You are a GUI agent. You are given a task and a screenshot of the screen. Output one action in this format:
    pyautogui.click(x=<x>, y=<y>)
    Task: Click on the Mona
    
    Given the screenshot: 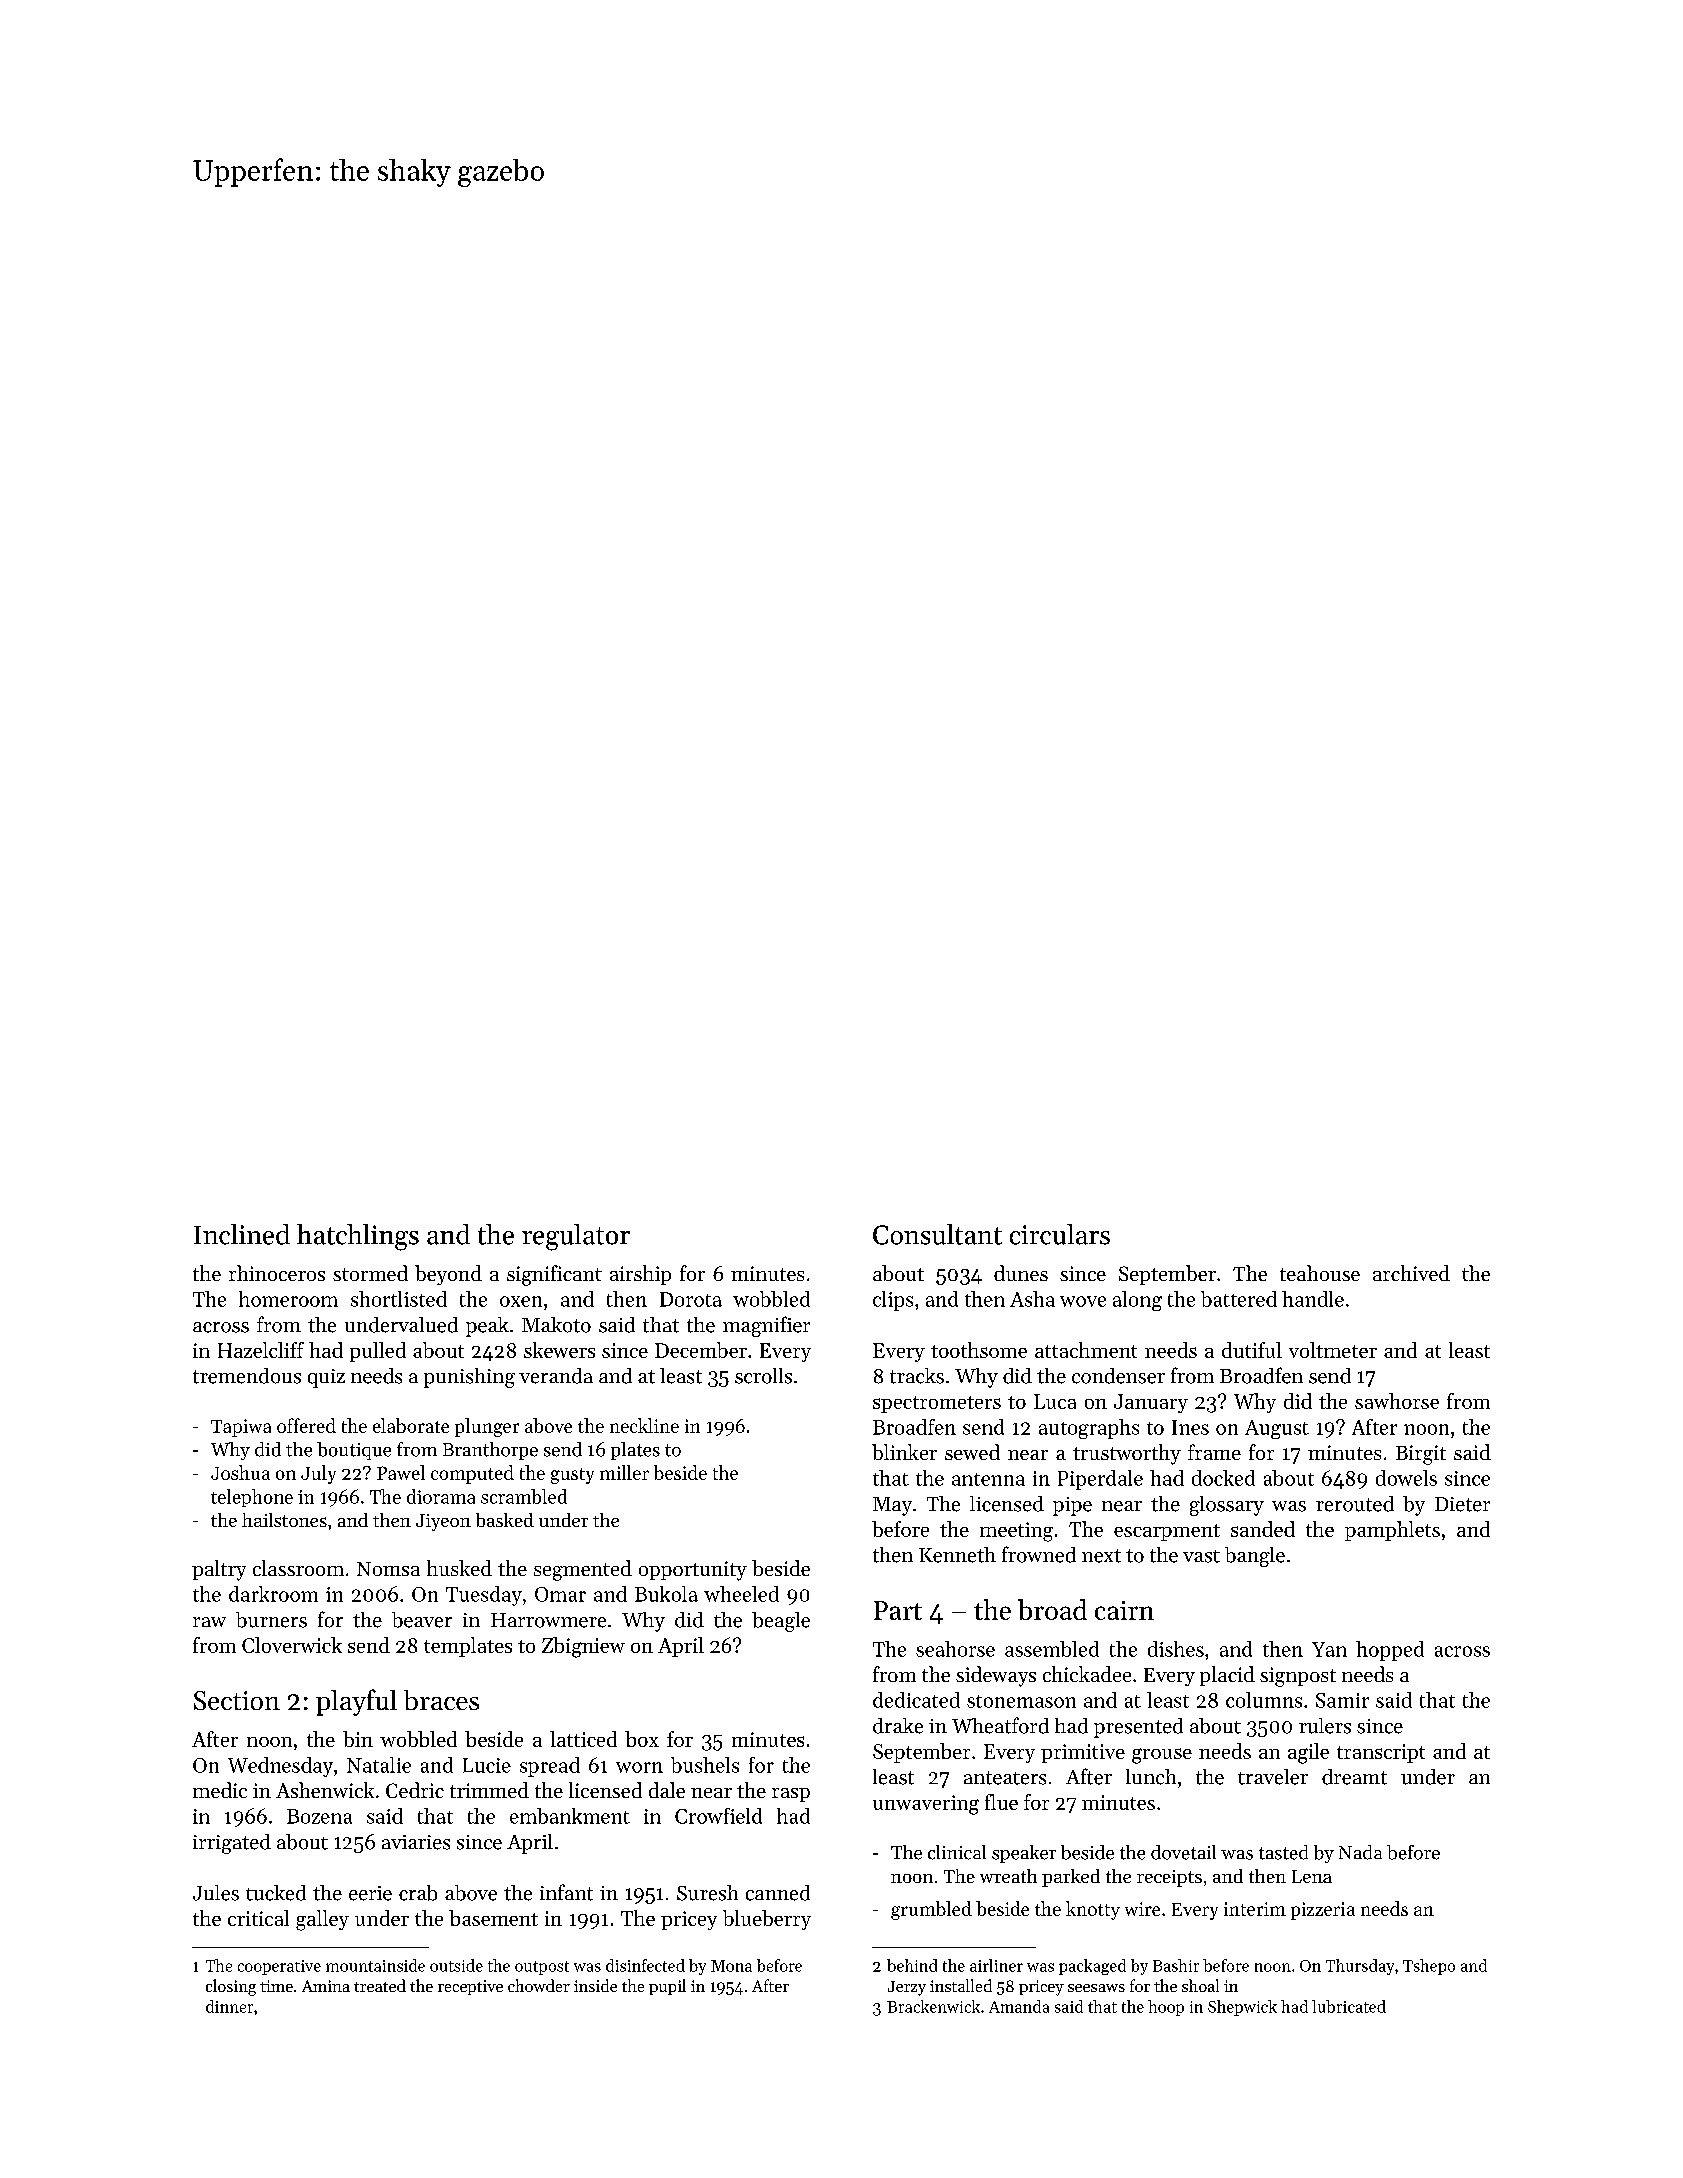 What is the action you would take?
    pyautogui.click(x=731, y=1966)
